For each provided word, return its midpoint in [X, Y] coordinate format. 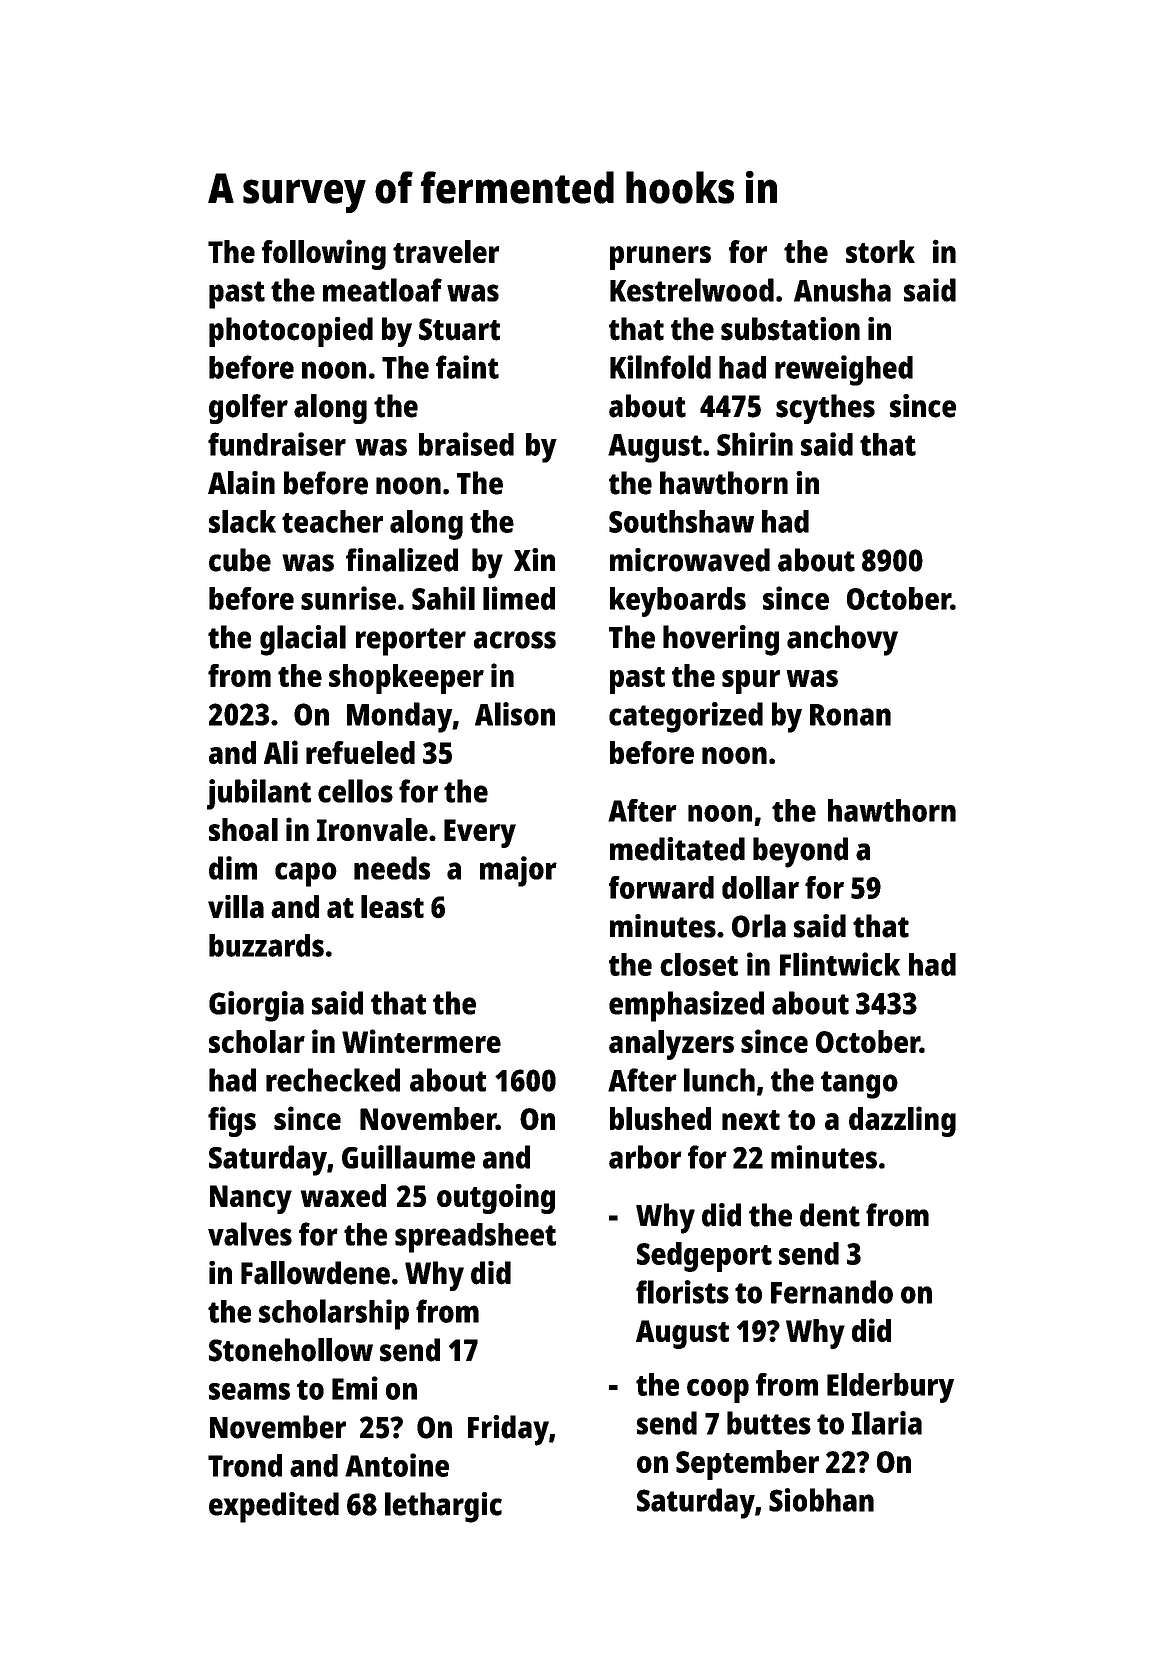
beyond [800, 852]
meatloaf [382, 290]
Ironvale [372, 829]
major [518, 871]
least [392, 906]
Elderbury [890, 1388]
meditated [677, 849]
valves [250, 1234]
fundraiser [277, 444]
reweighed [844, 370]
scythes [825, 409]
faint [467, 367]
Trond [245, 1465]
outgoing [496, 1199]
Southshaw [681, 521]
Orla [759, 926]
